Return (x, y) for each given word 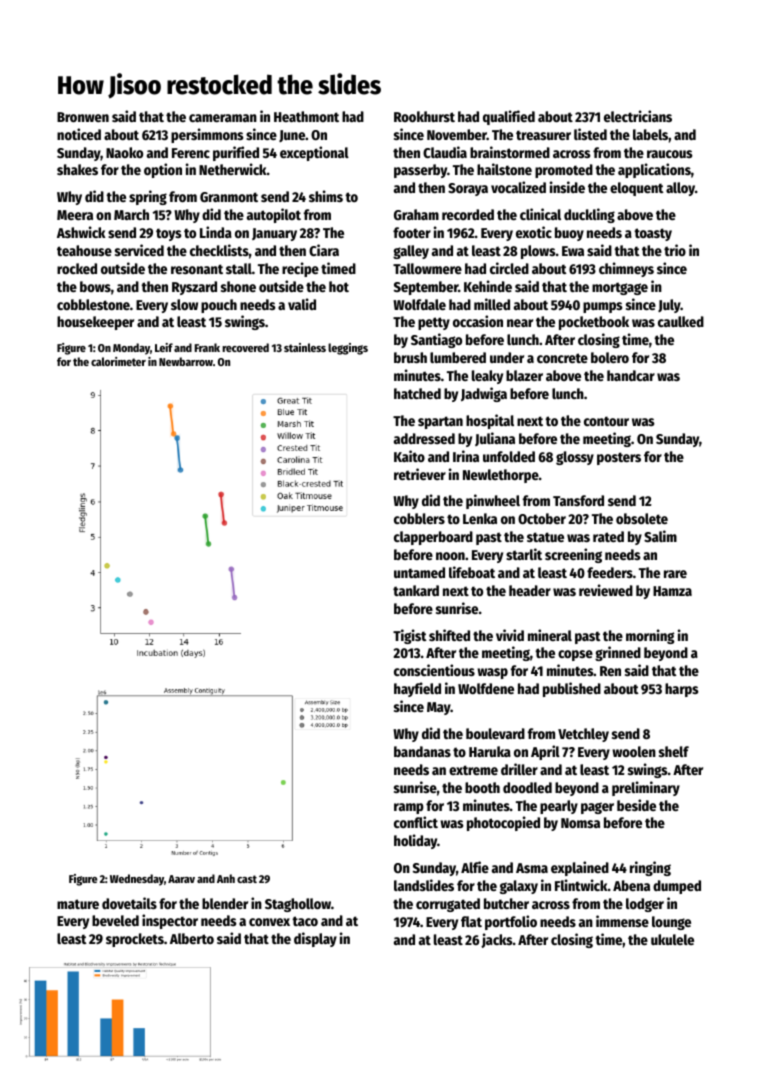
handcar (631, 375)
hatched (417, 393)
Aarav (181, 879)
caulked (681, 321)
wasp (492, 673)
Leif (164, 347)
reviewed (606, 590)
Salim (660, 536)
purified (236, 153)
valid (302, 304)
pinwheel (493, 501)
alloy (680, 189)
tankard (416, 590)
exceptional (314, 153)
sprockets (135, 940)
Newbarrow (186, 361)
